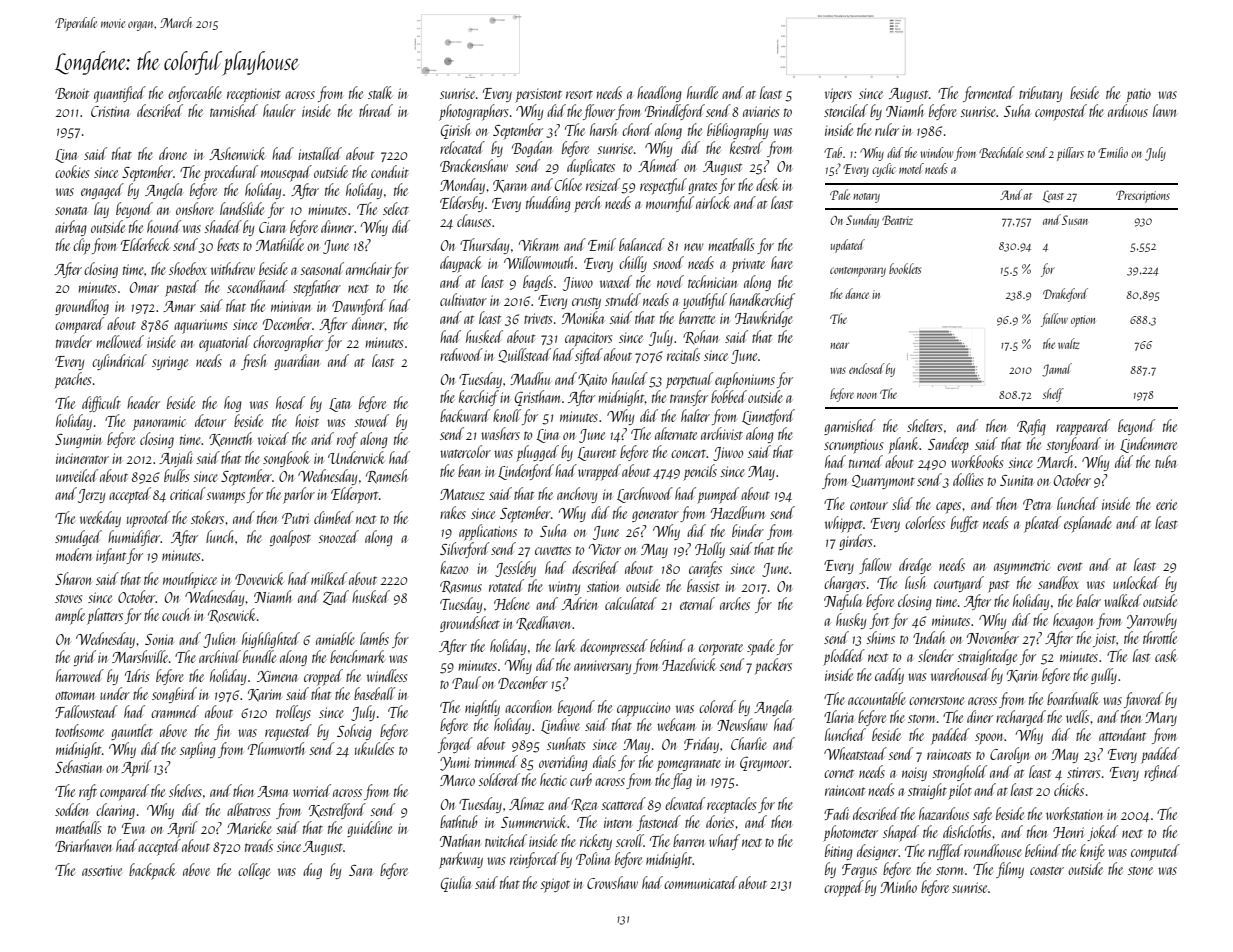  What do you see at coordinates (1069, 343) in the screenshot?
I see `waltz` at bounding box center [1069, 343].
